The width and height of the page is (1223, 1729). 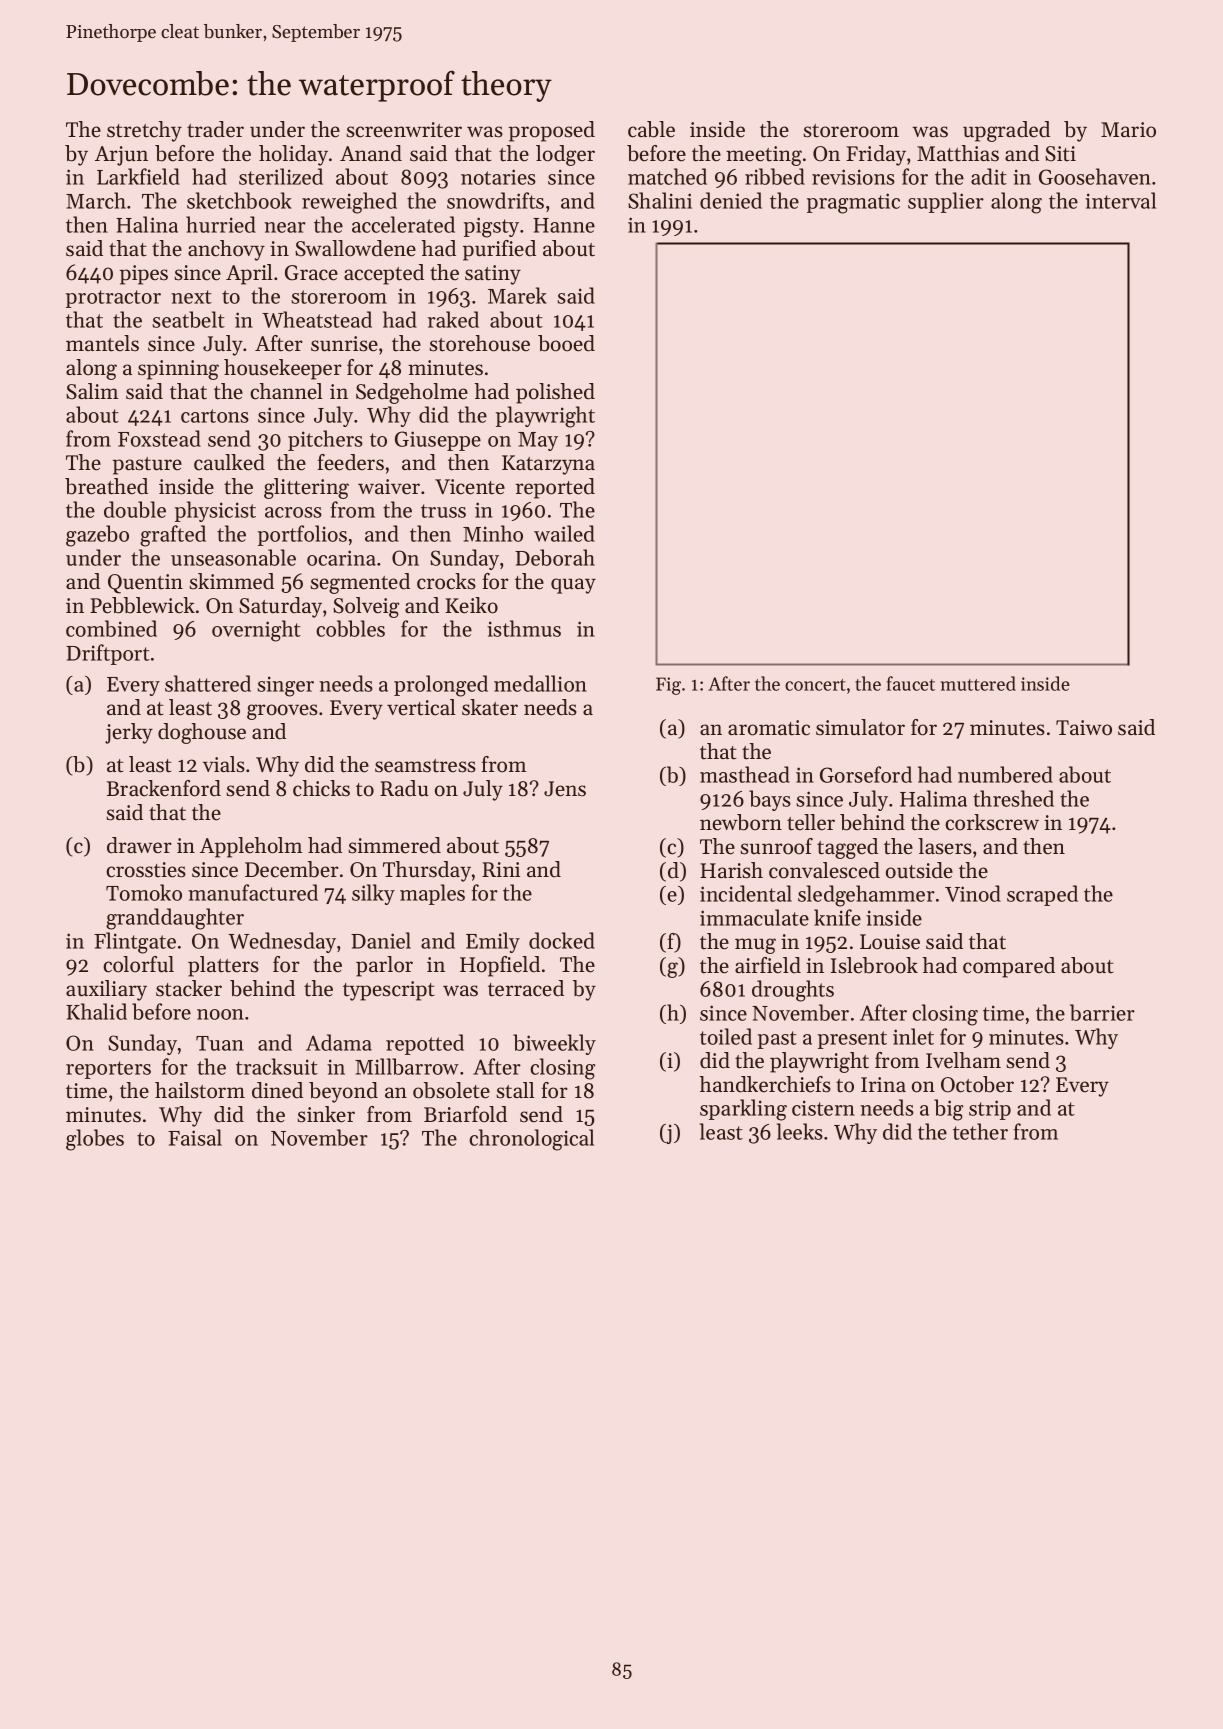 I want to click on upgraded, so click(x=1006, y=131).
